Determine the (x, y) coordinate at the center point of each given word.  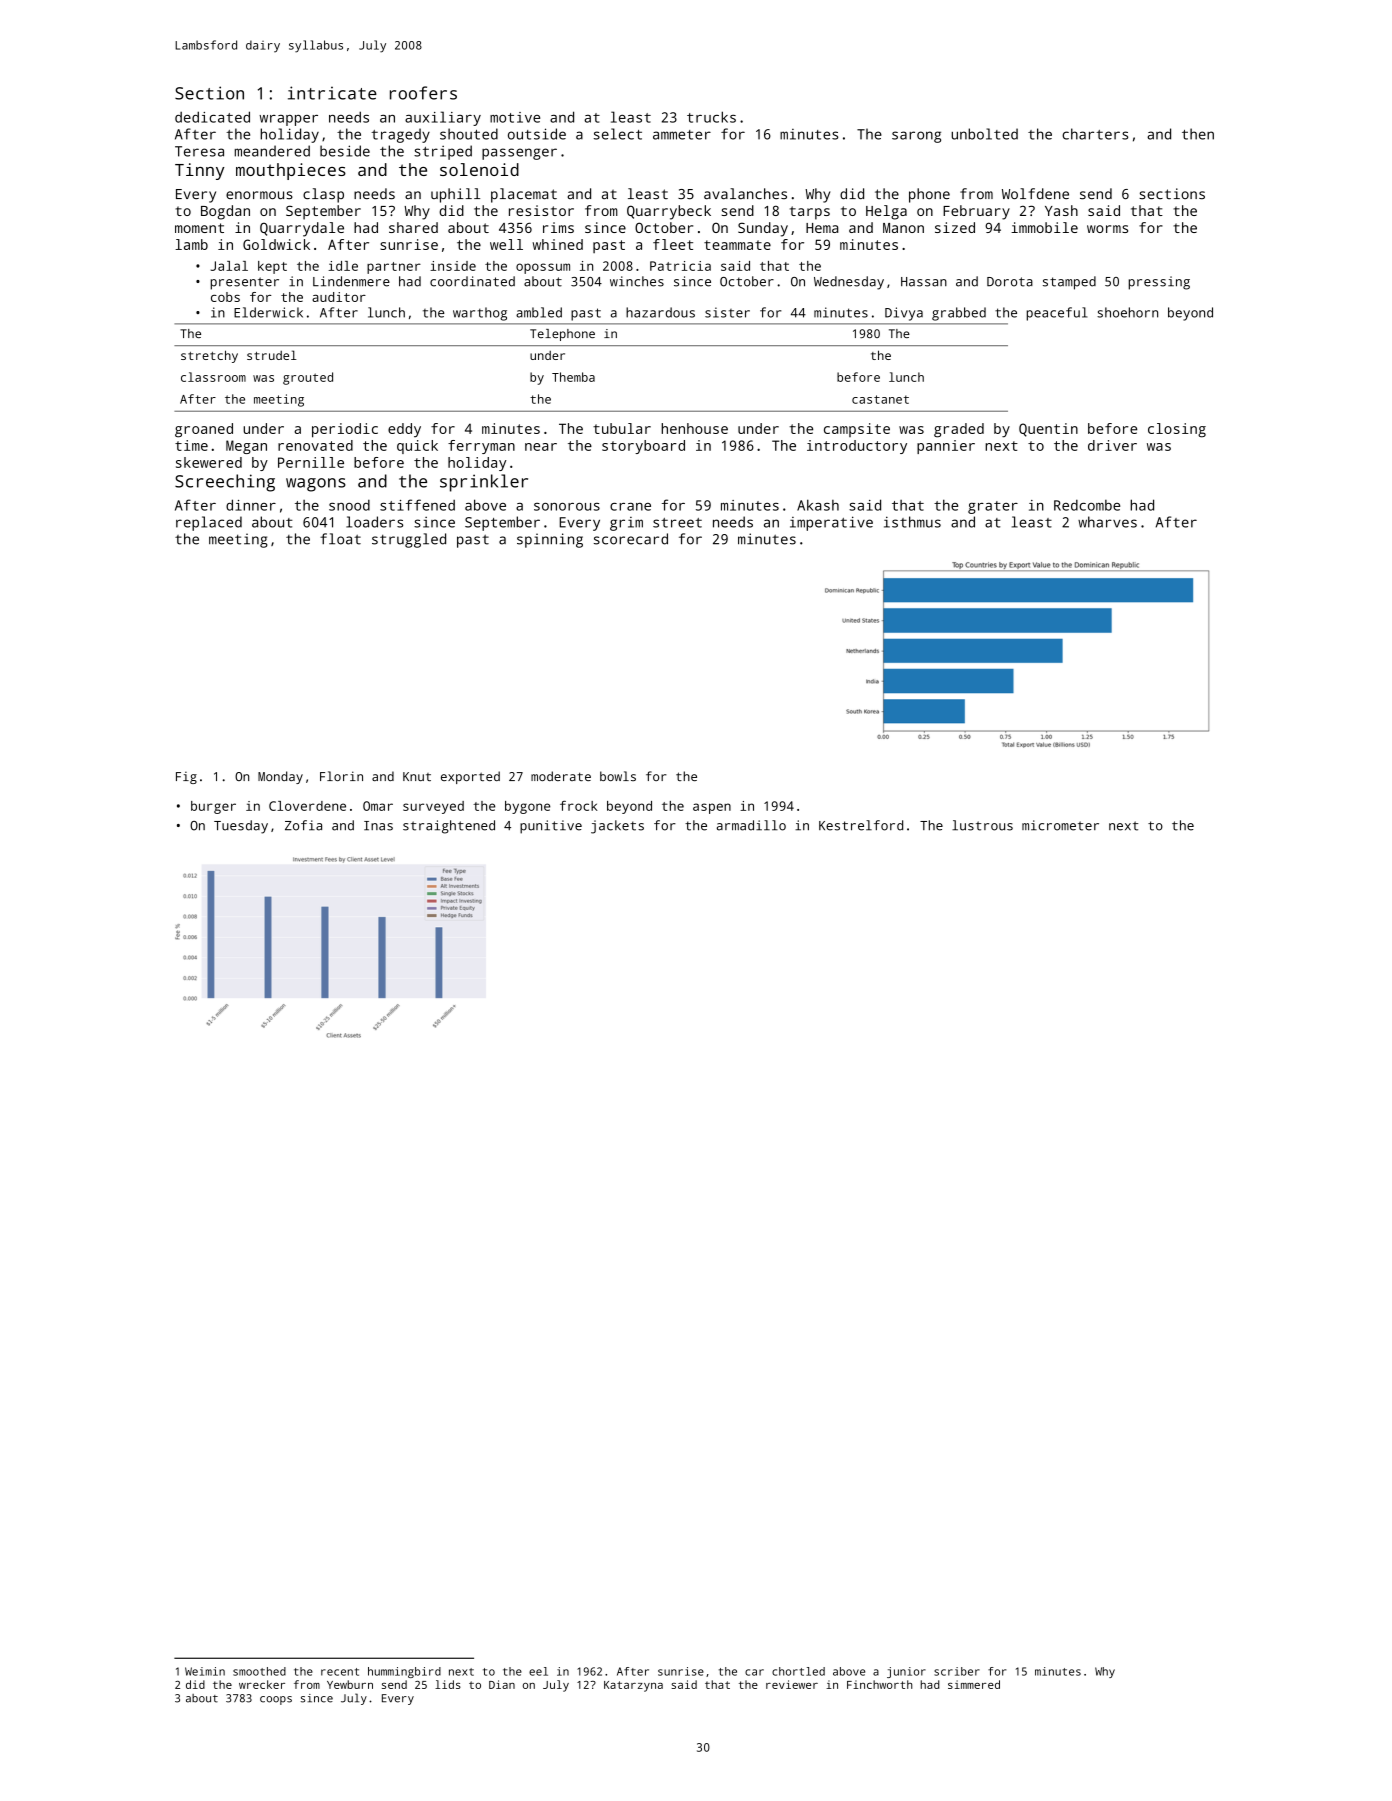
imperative (831, 523)
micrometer (1060, 825)
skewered (209, 462)
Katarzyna (633, 1686)
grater (993, 507)
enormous (259, 195)
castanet (880, 399)
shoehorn (1127, 312)
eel (538, 1671)
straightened (449, 827)
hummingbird (404, 1672)
